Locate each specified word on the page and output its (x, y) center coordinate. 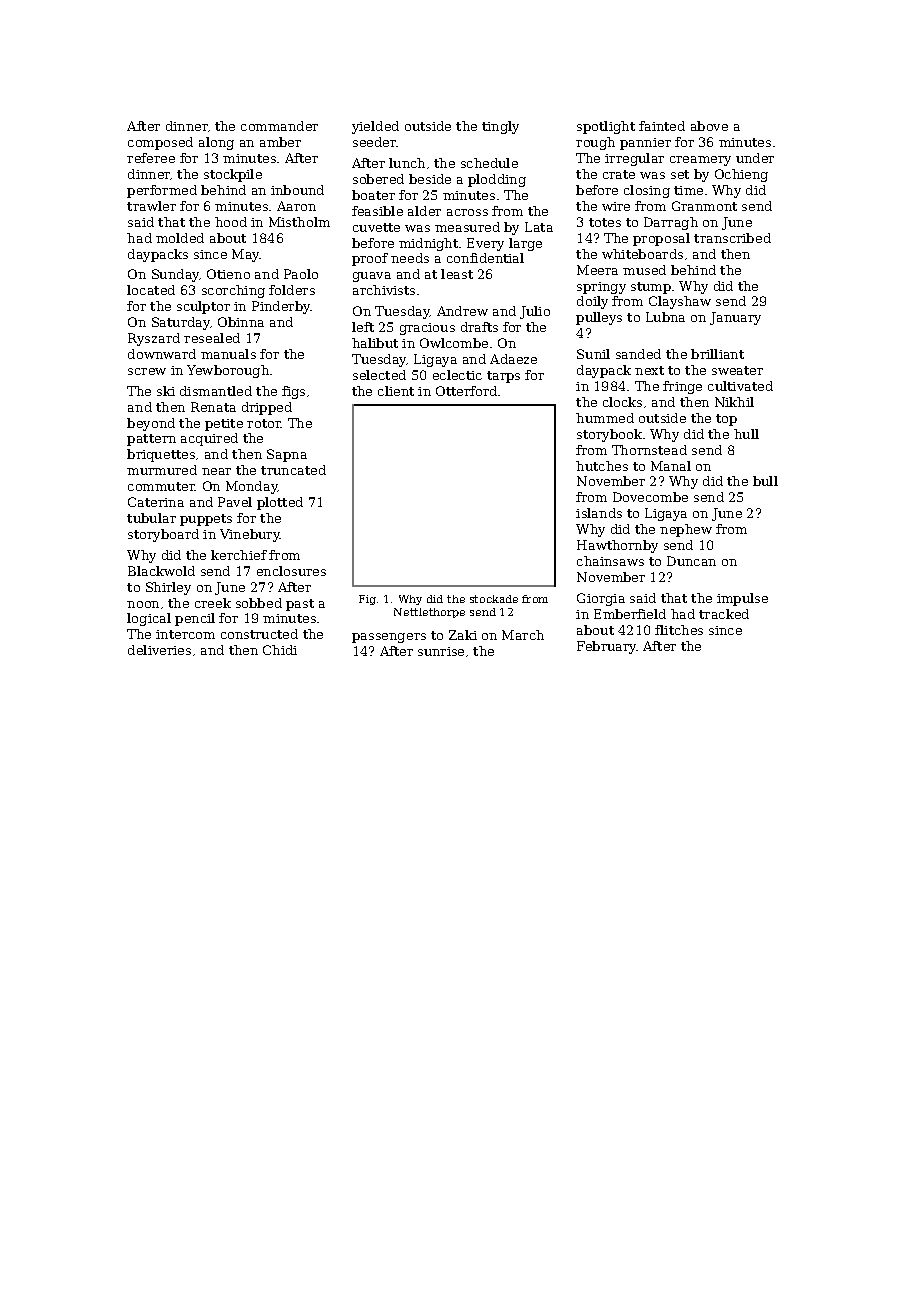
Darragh (671, 223)
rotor (264, 423)
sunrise (441, 651)
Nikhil (734, 402)
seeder (375, 142)
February (607, 647)
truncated (293, 470)
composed (160, 143)
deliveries (159, 650)
